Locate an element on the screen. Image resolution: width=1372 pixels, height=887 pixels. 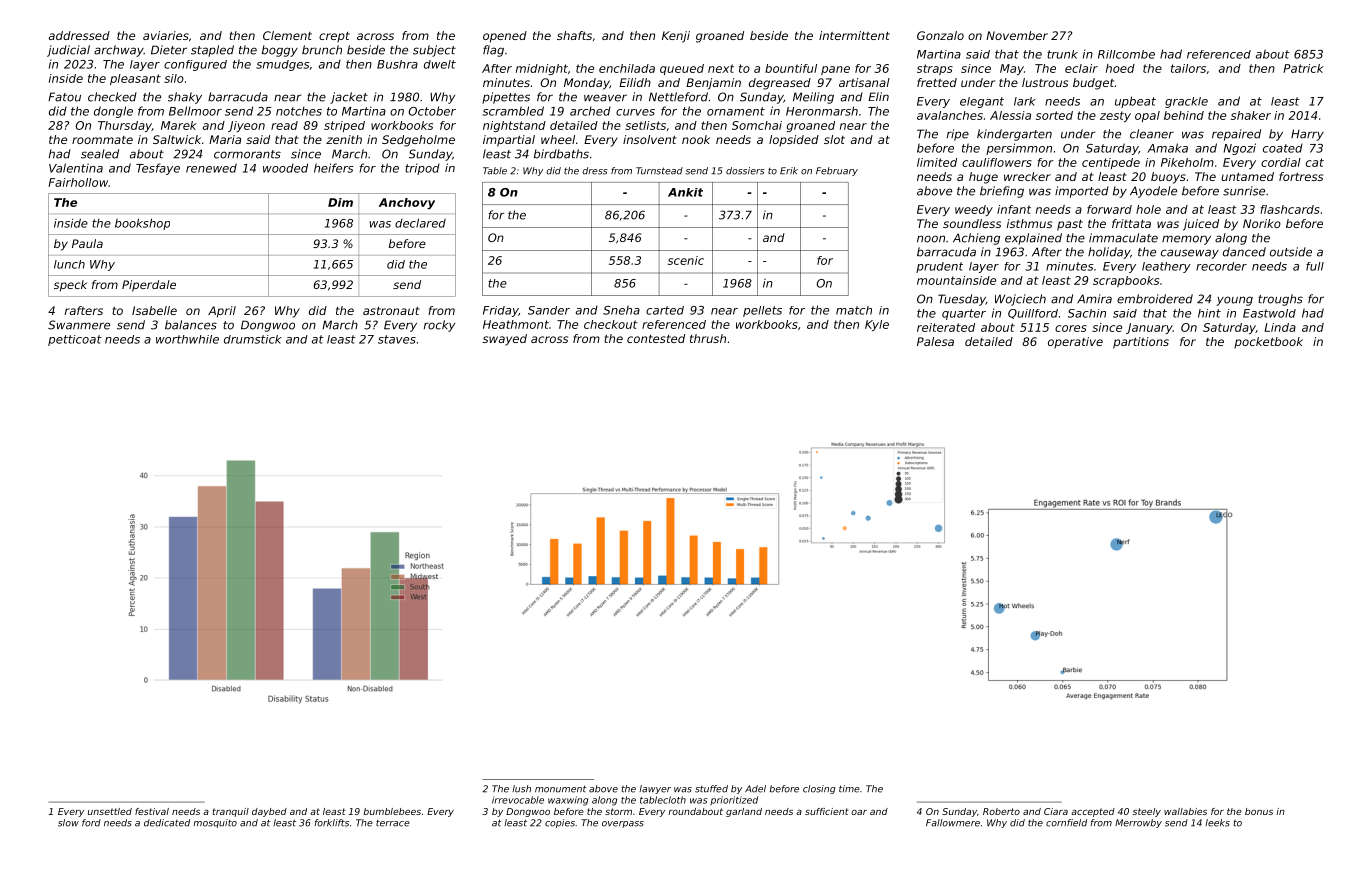
Patrick is located at coordinates (1303, 68).
